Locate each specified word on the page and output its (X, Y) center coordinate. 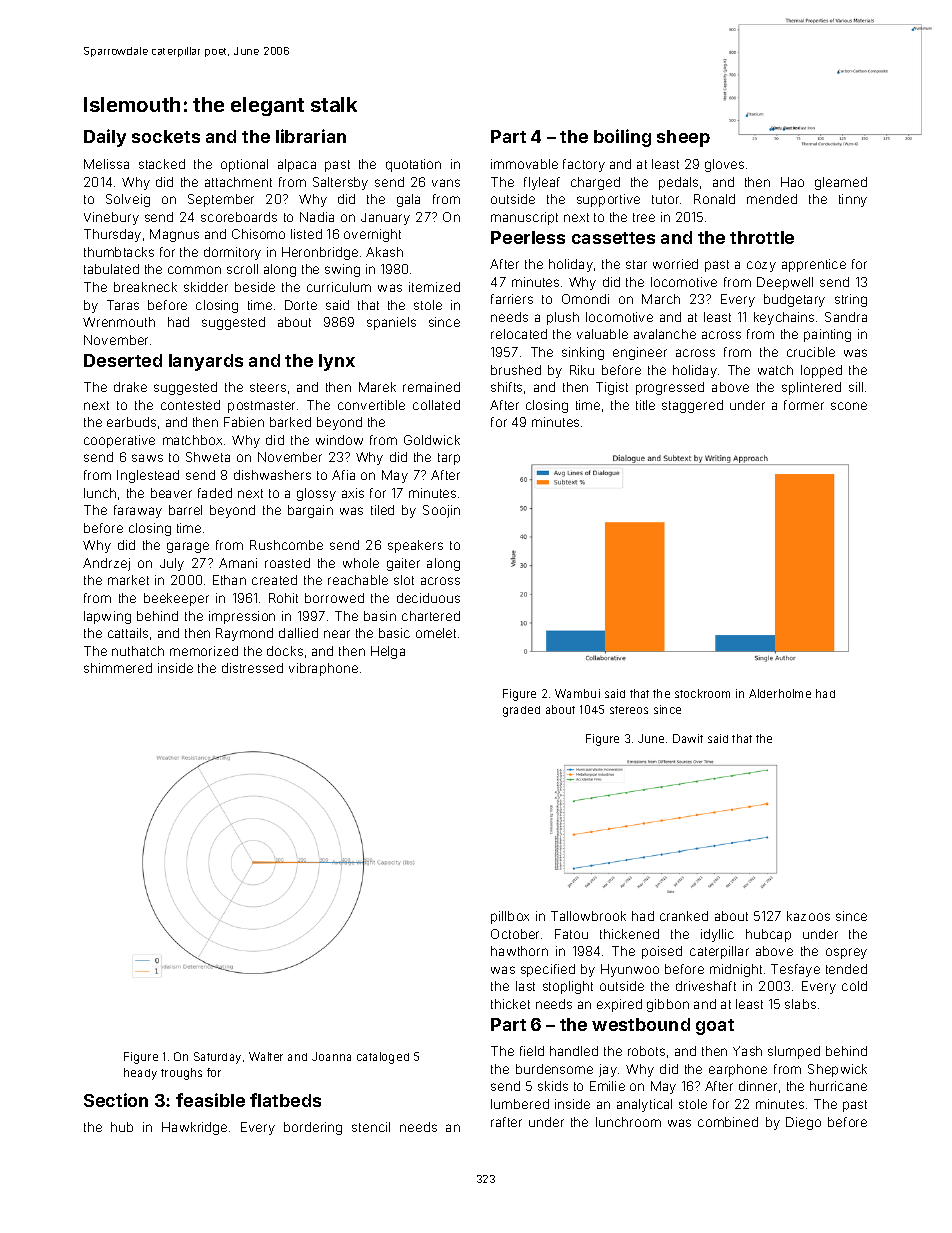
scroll (242, 269)
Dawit (688, 738)
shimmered (118, 668)
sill (856, 387)
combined (728, 1122)
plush (563, 318)
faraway (138, 511)
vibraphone (323, 669)
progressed (670, 388)
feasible (210, 1100)
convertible (371, 405)
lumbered (520, 1104)
